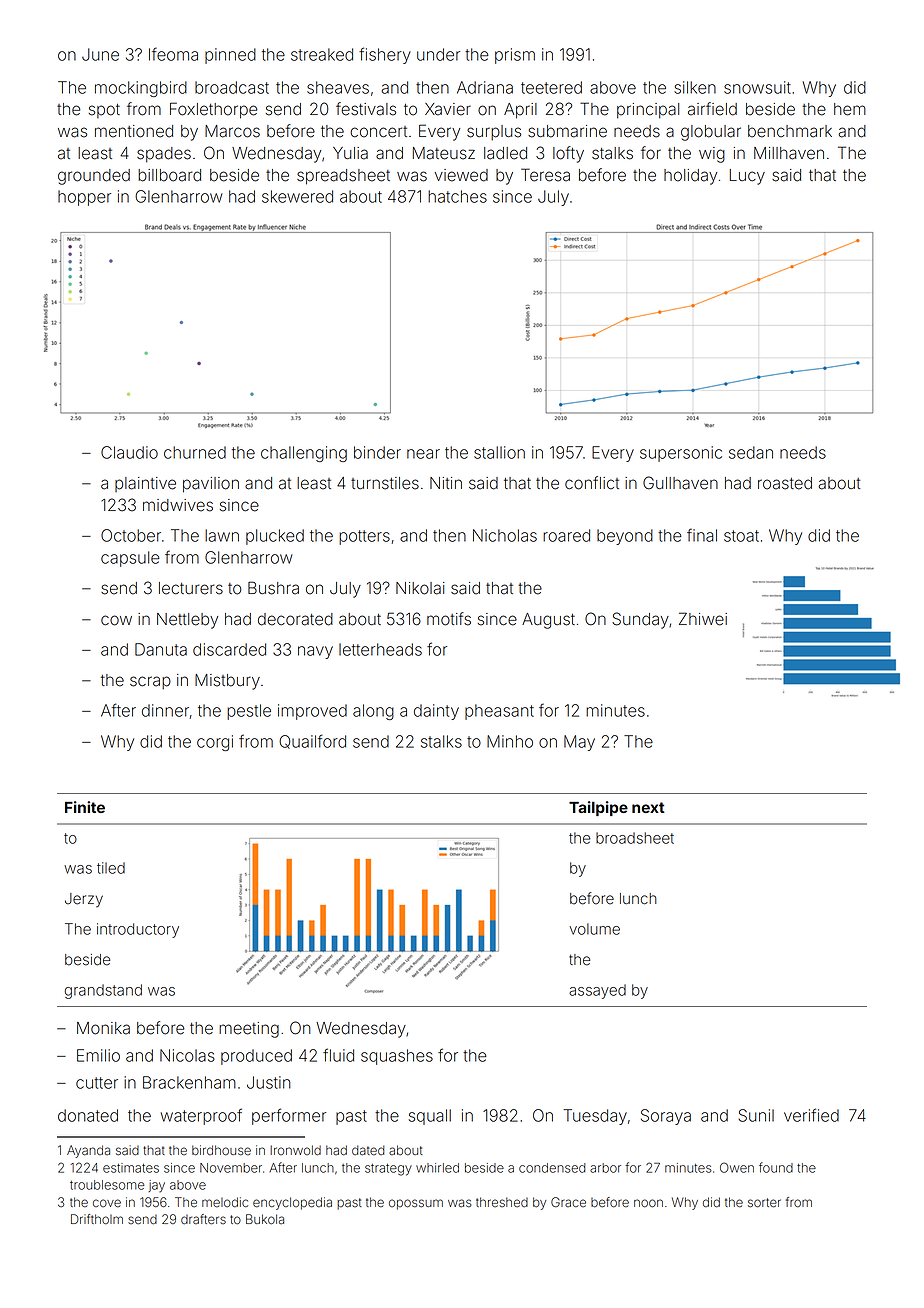 Image resolution: width=924 pixels, height=1308 pixels. What do you see at coordinates (312, 741) in the screenshot?
I see `Quailford` at bounding box center [312, 741].
